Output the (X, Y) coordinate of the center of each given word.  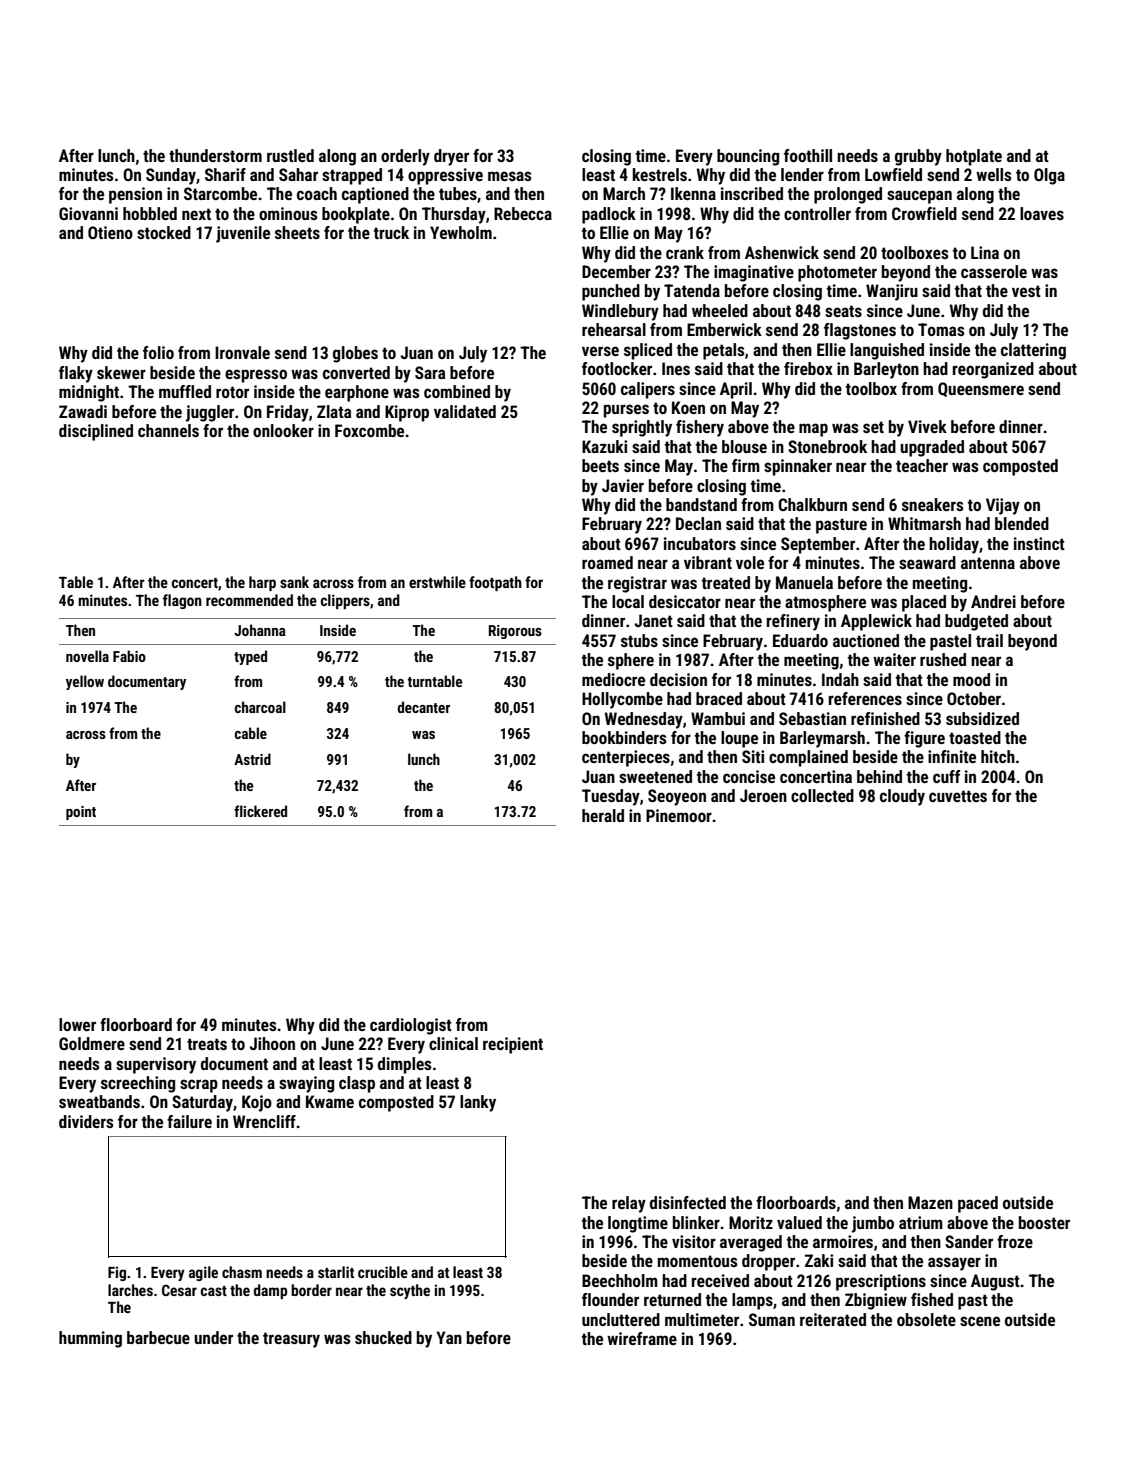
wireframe (642, 1338)
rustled (290, 155)
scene (980, 1321)
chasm (242, 1272)
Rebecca (523, 213)
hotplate (974, 157)
